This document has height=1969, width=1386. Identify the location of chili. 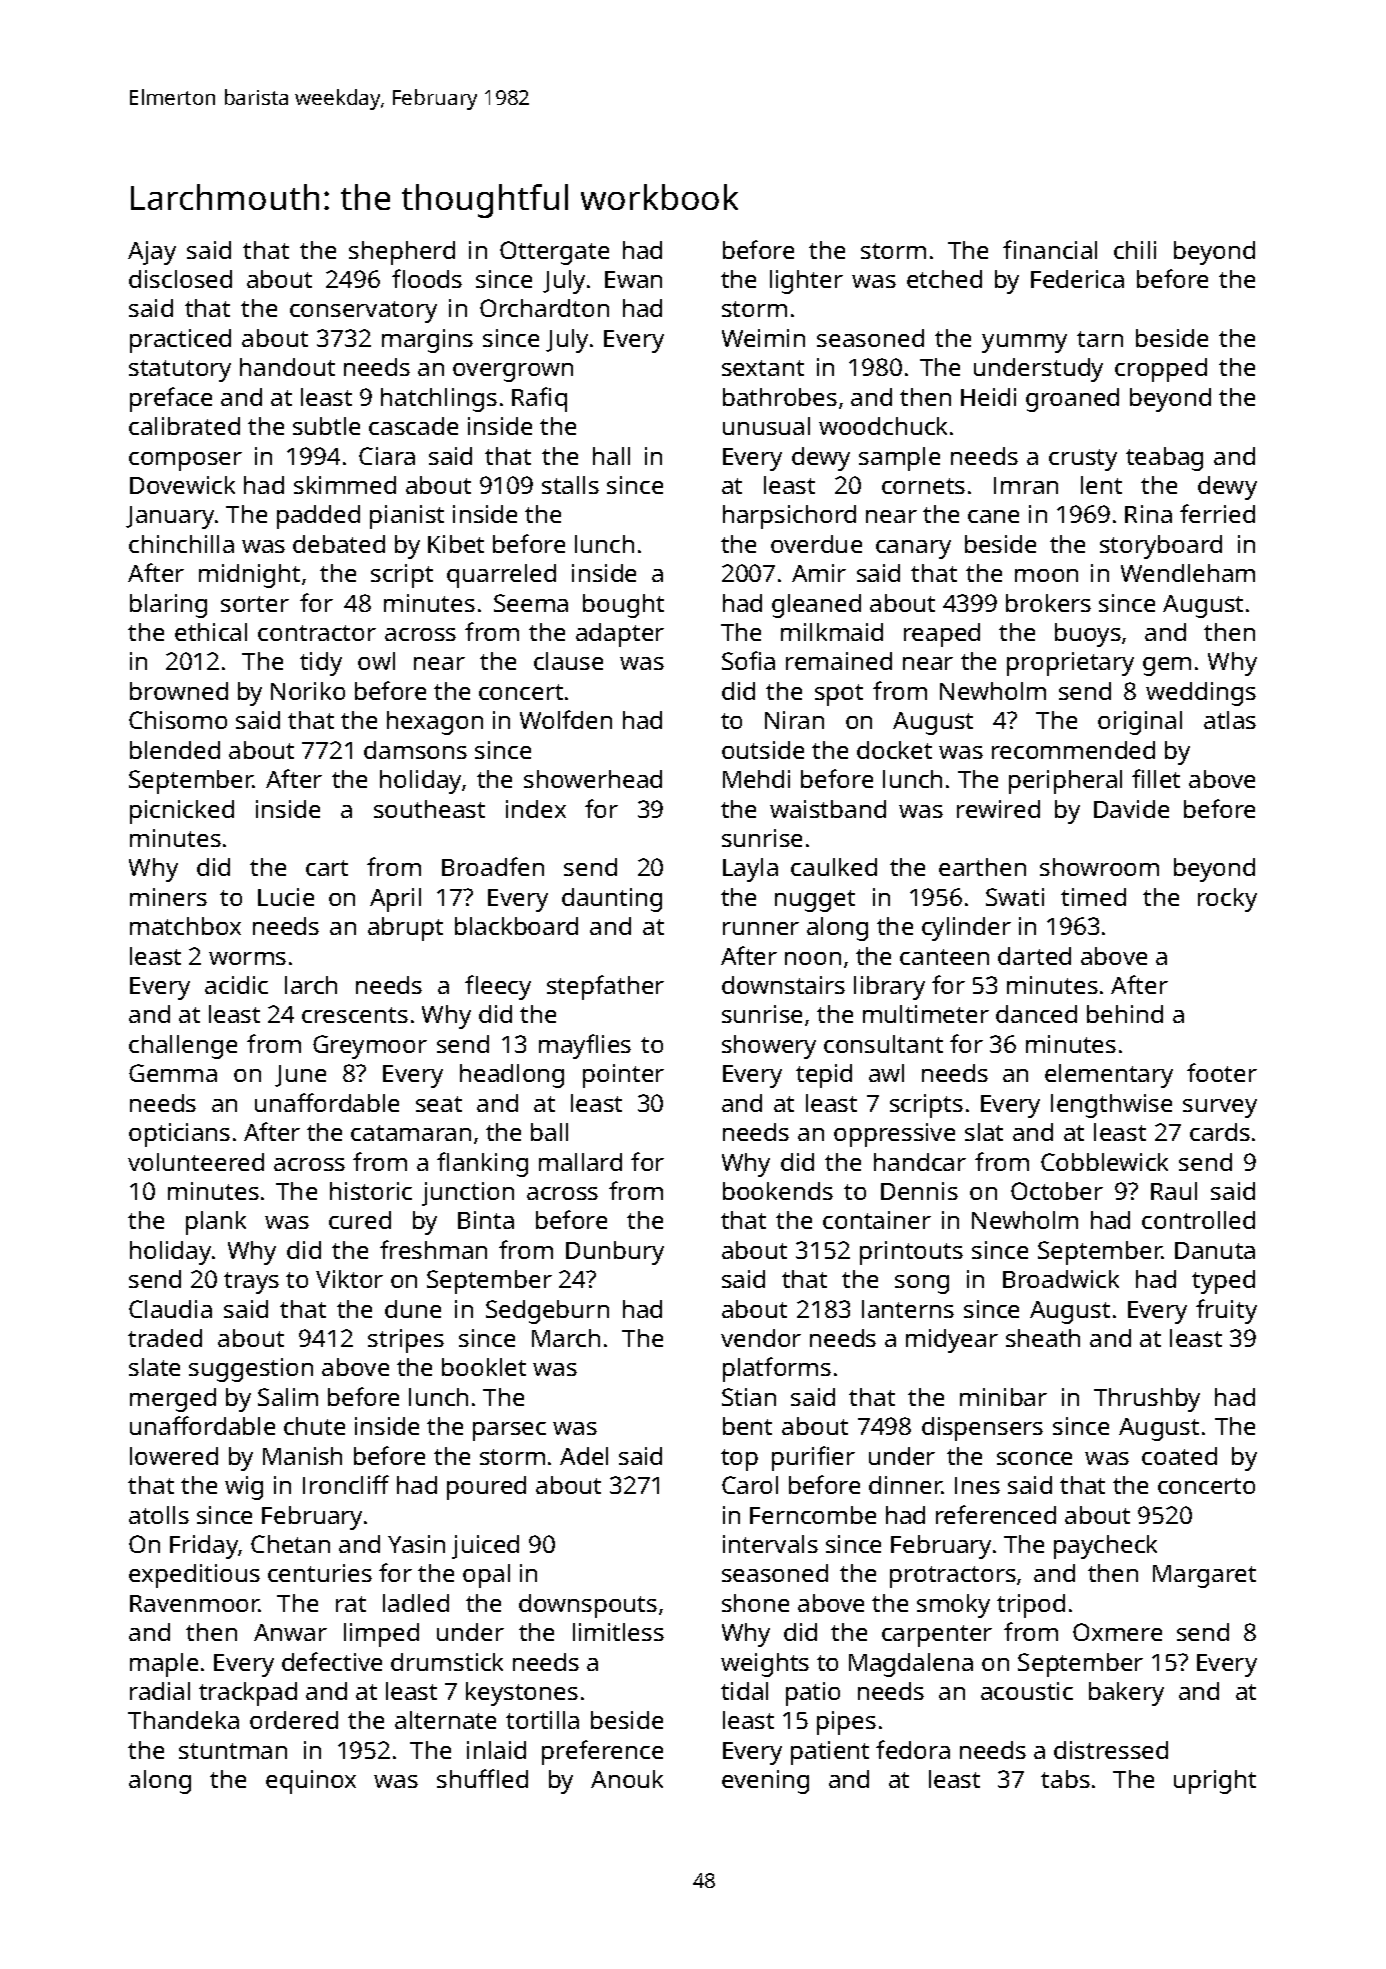
(1135, 250).
